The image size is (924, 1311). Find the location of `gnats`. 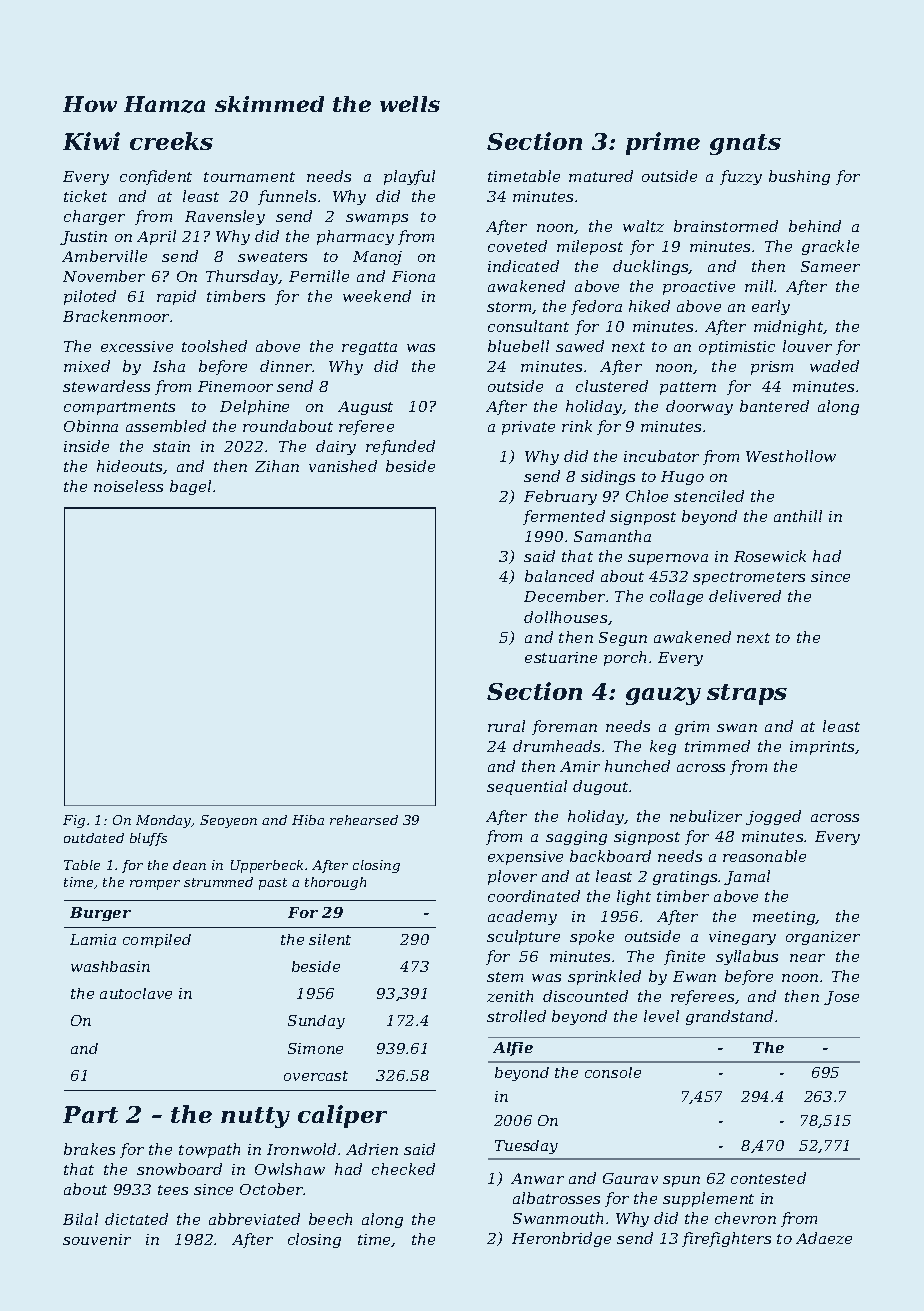

gnats is located at coordinates (745, 144).
